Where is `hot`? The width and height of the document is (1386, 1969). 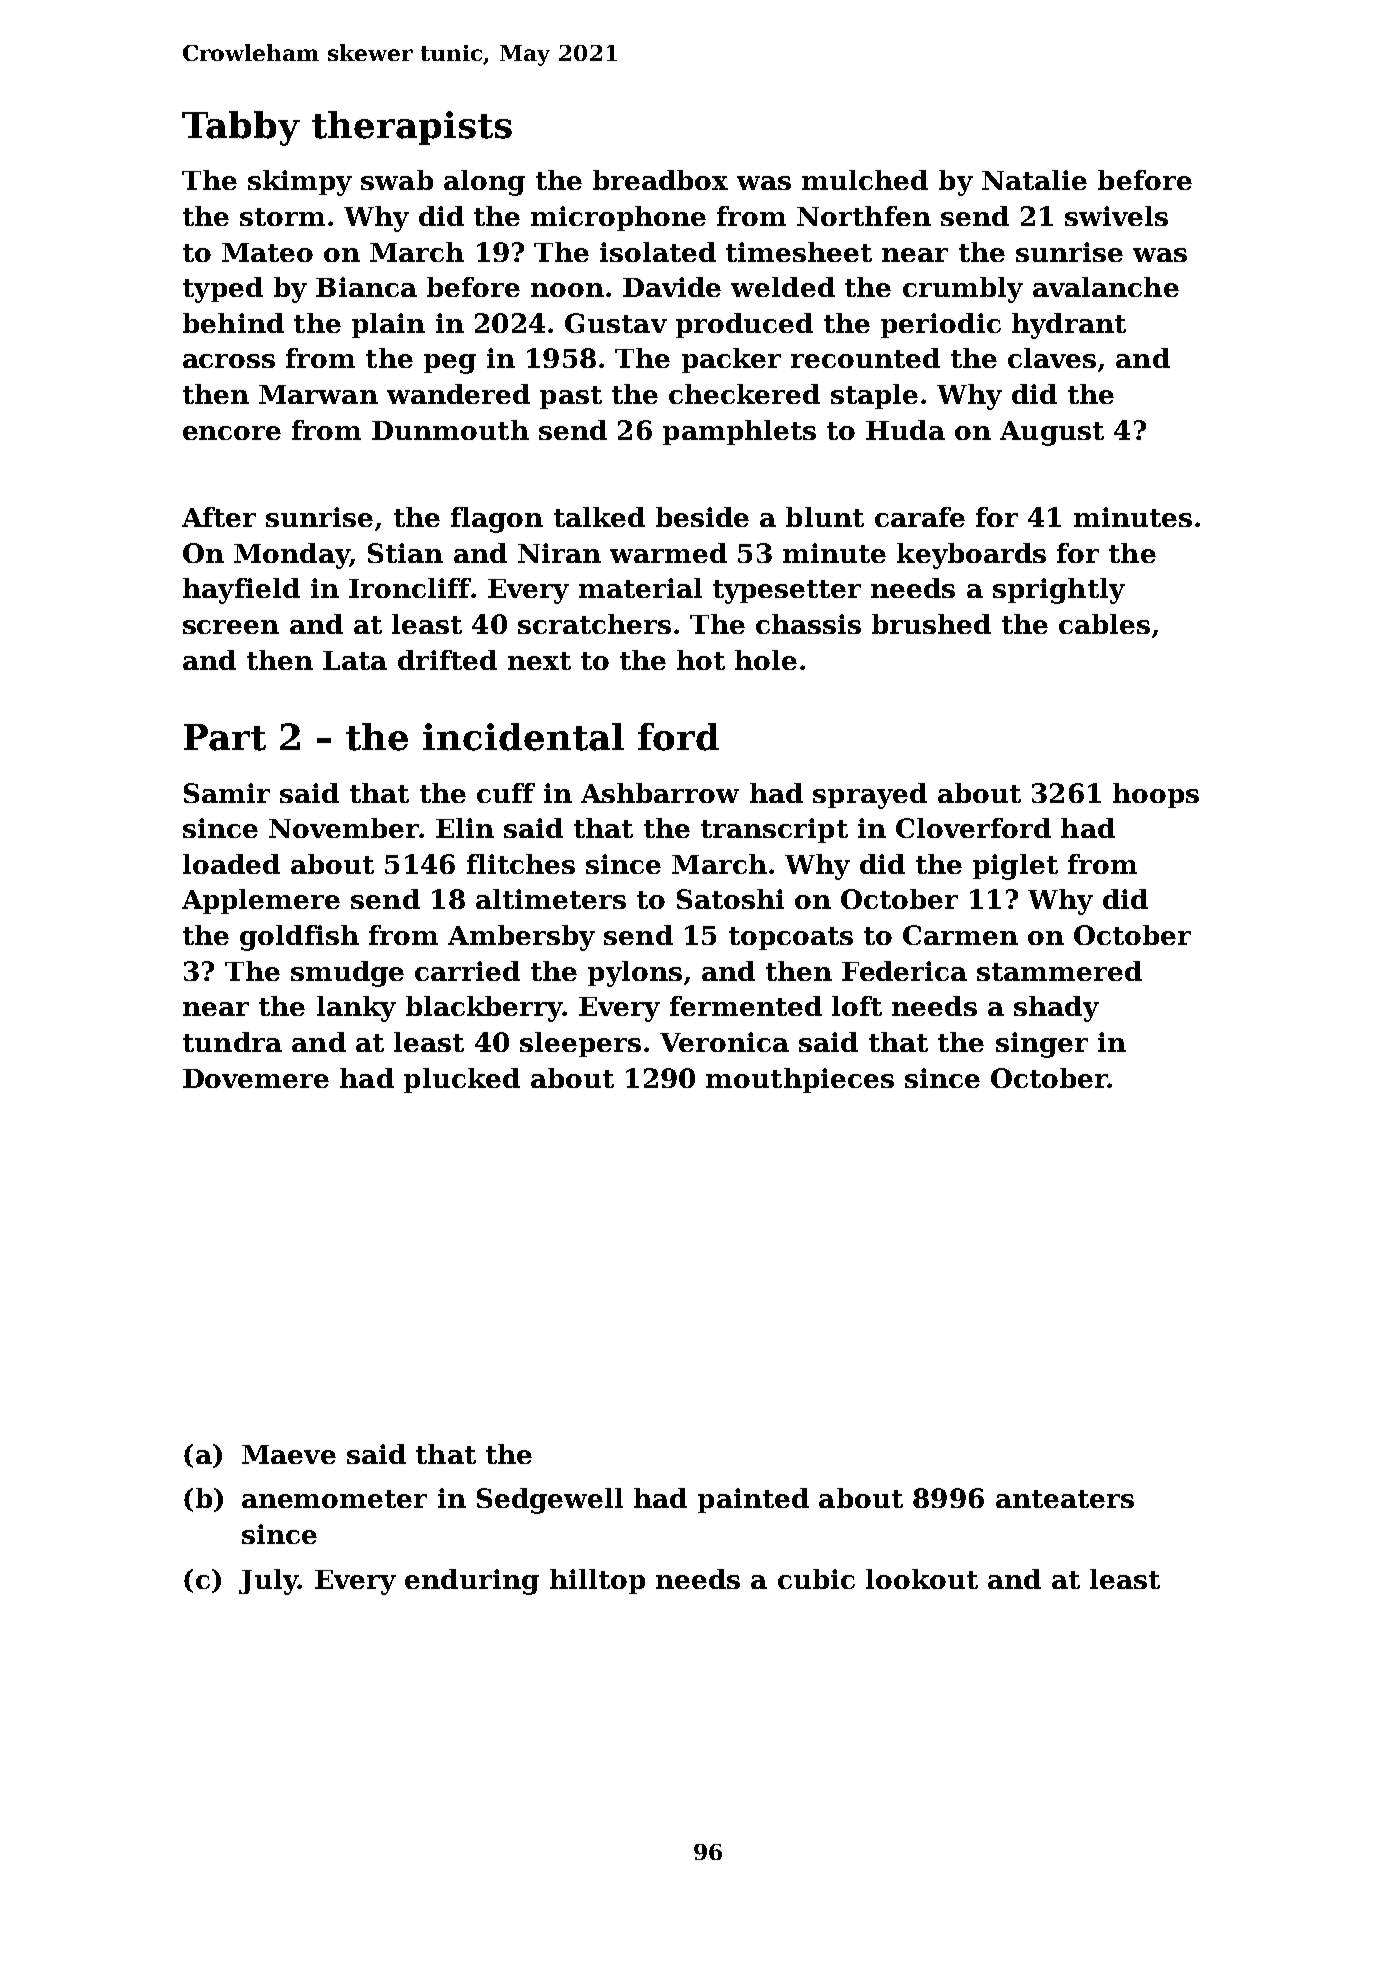
hot is located at coordinates (701, 660).
